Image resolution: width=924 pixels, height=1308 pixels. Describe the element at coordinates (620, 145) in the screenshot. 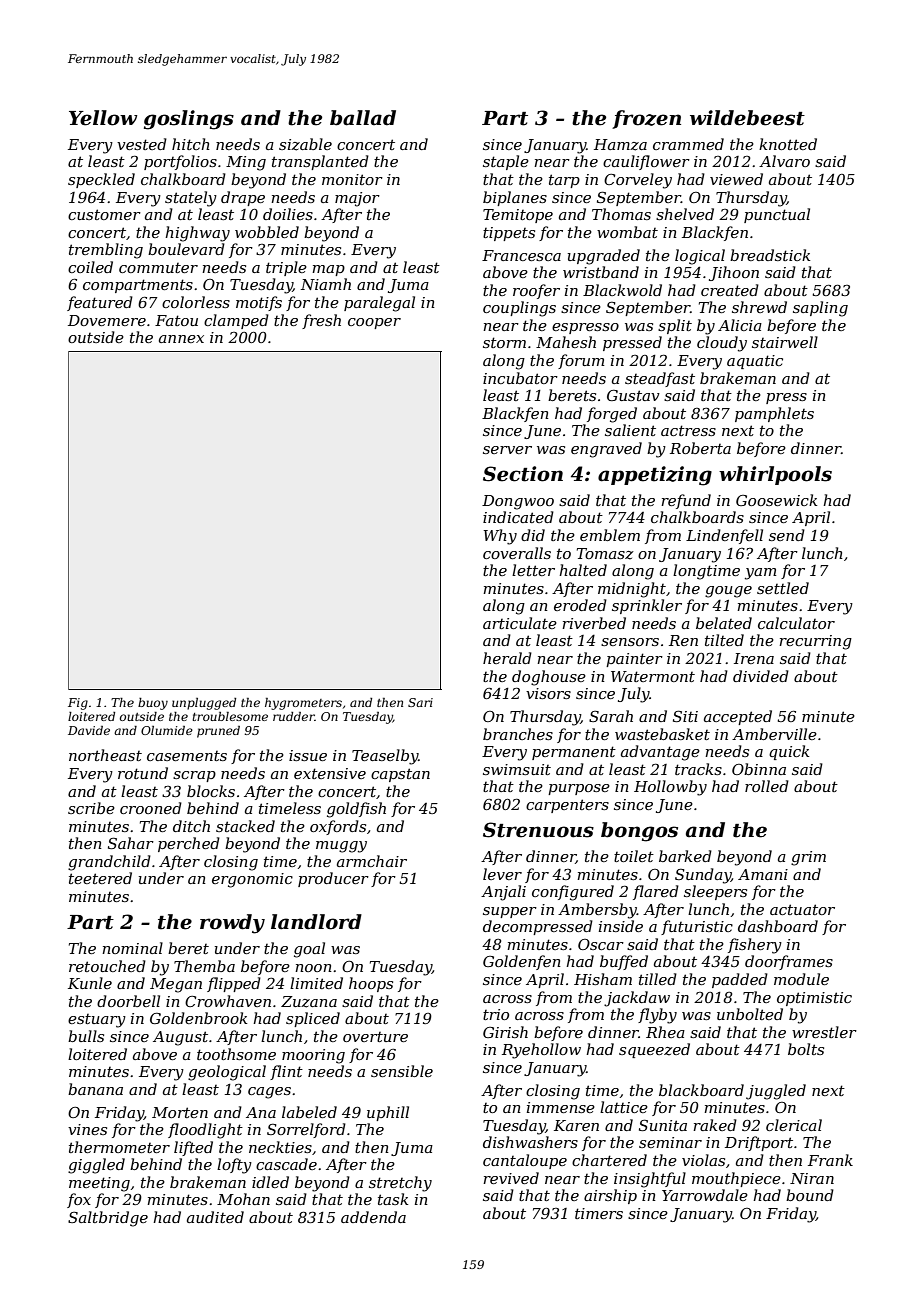

I see `Hamza` at that location.
